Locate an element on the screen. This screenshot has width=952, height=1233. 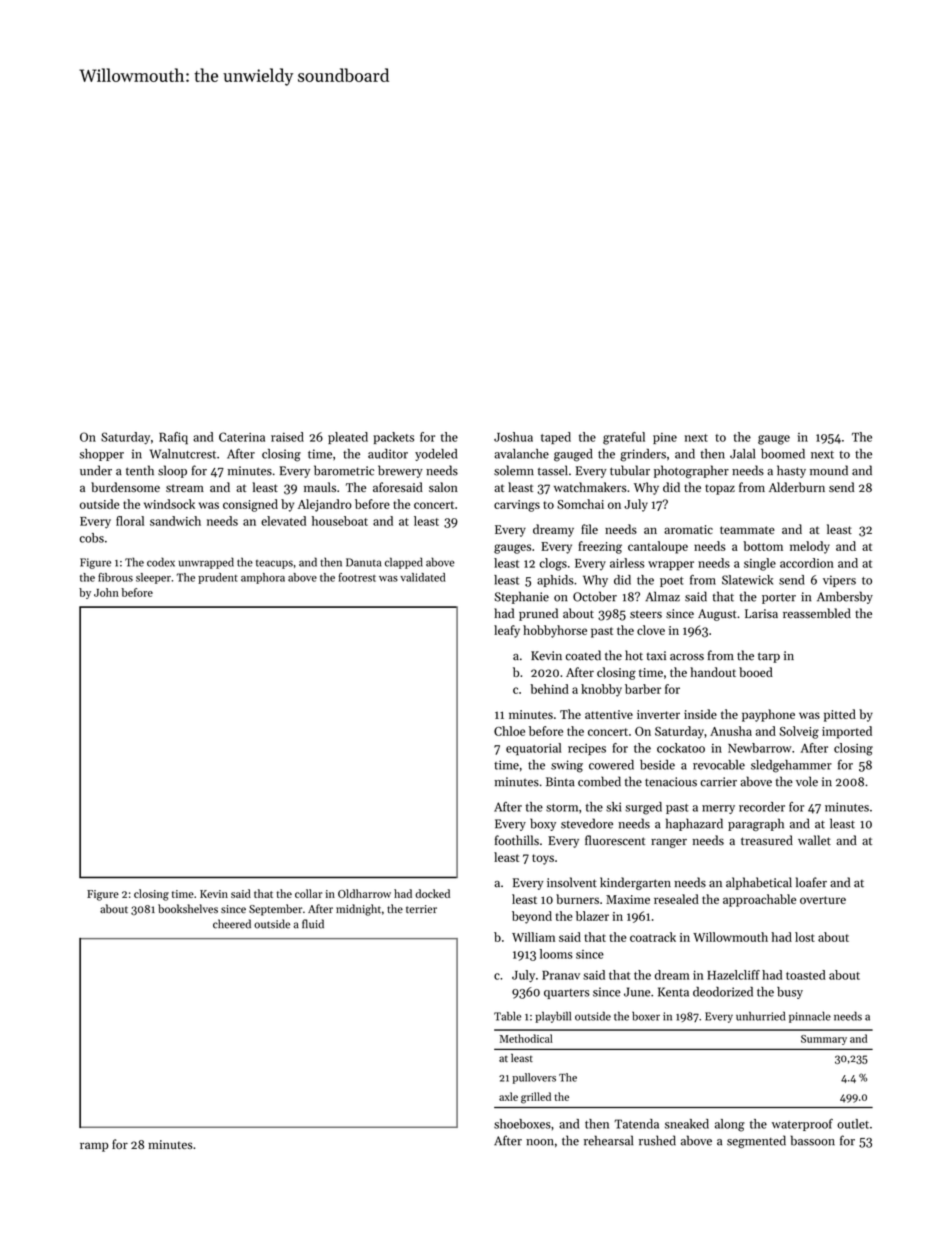
brewery is located at coordinates (400, 471).
